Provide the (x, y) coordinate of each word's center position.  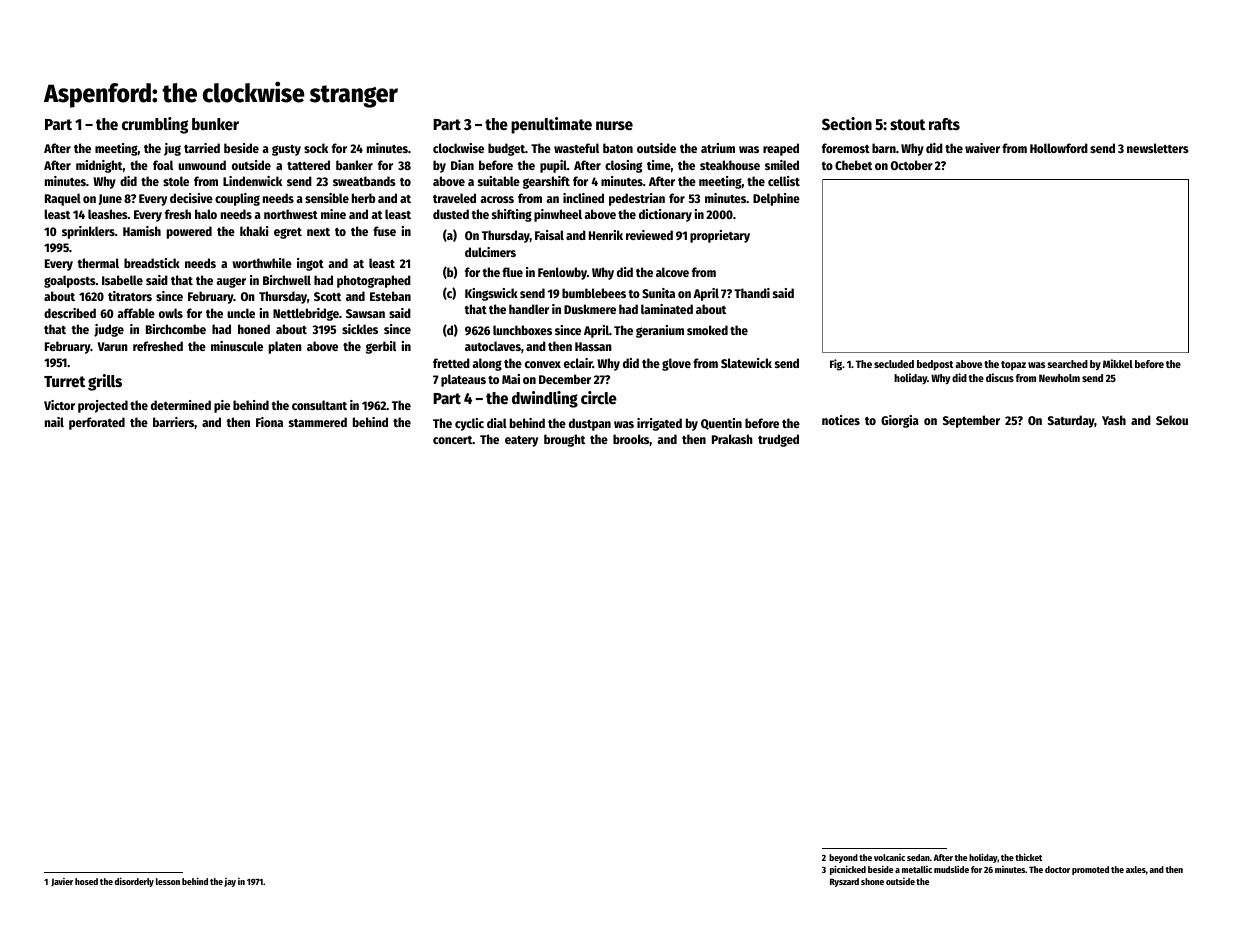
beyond (843, 858)
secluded (894, 364)
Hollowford (1059, 148)
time (659, 165)
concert (453, 440)
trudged (778, 440)
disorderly (134, 882)
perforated (97, 423)
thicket (1028, 857)
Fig (836, 365)
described (70, 313)
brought (564, 440)
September (971, 421)
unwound (202, 165)
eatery (521, 441)
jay (230, 882)
